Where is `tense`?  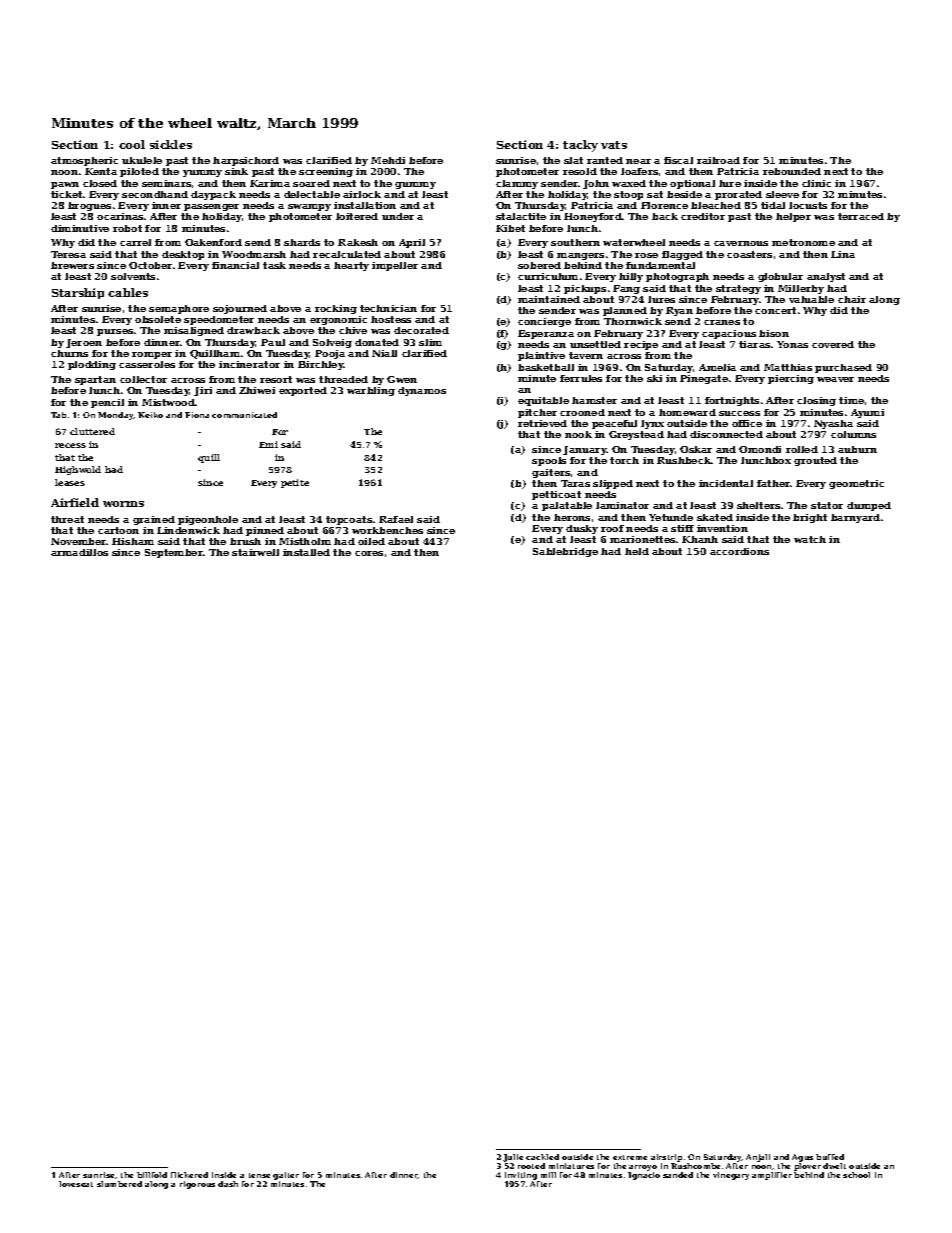
tense is located at coordinates (259, 1175).
